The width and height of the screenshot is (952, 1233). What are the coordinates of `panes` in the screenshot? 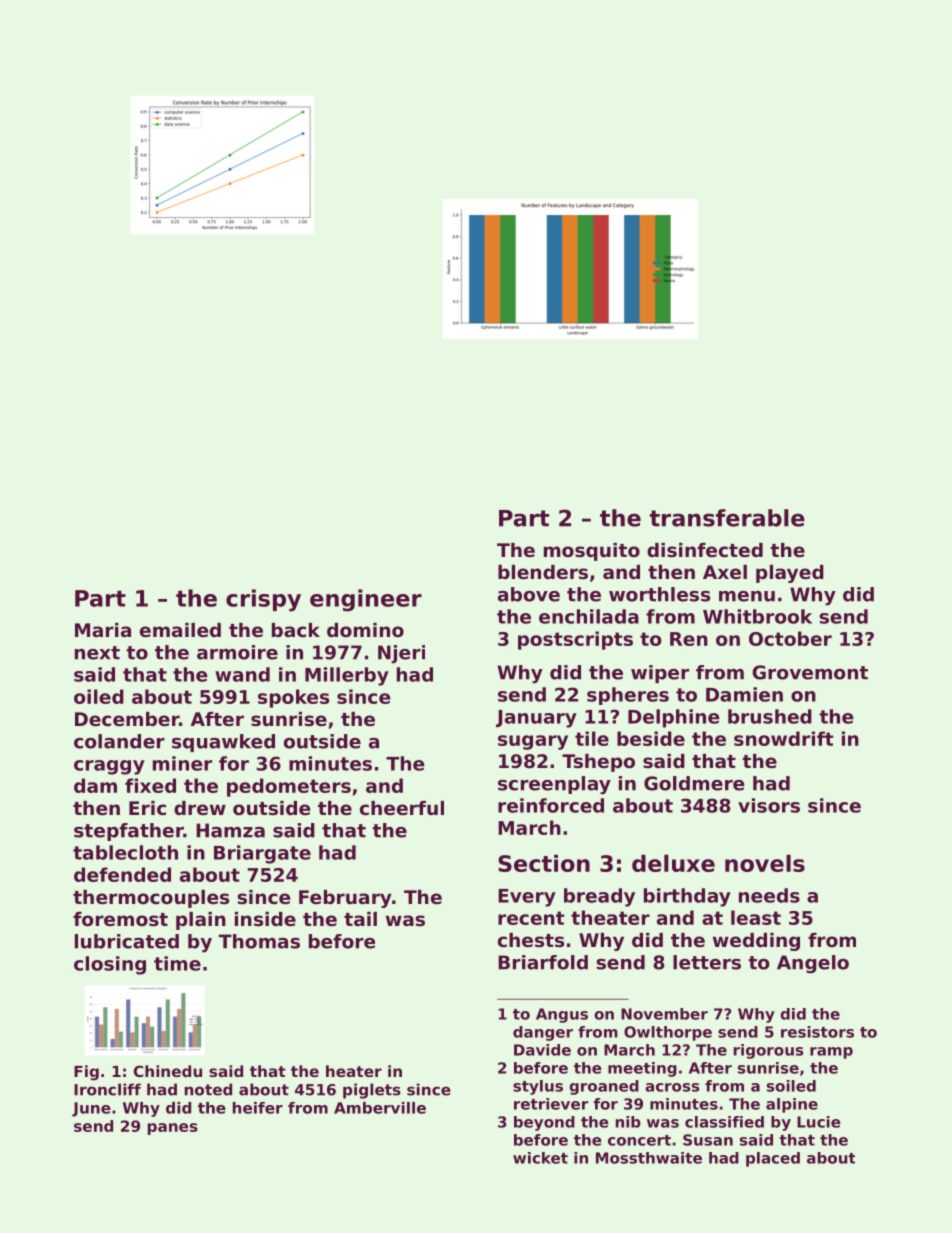 It's located at (173, 1129).
